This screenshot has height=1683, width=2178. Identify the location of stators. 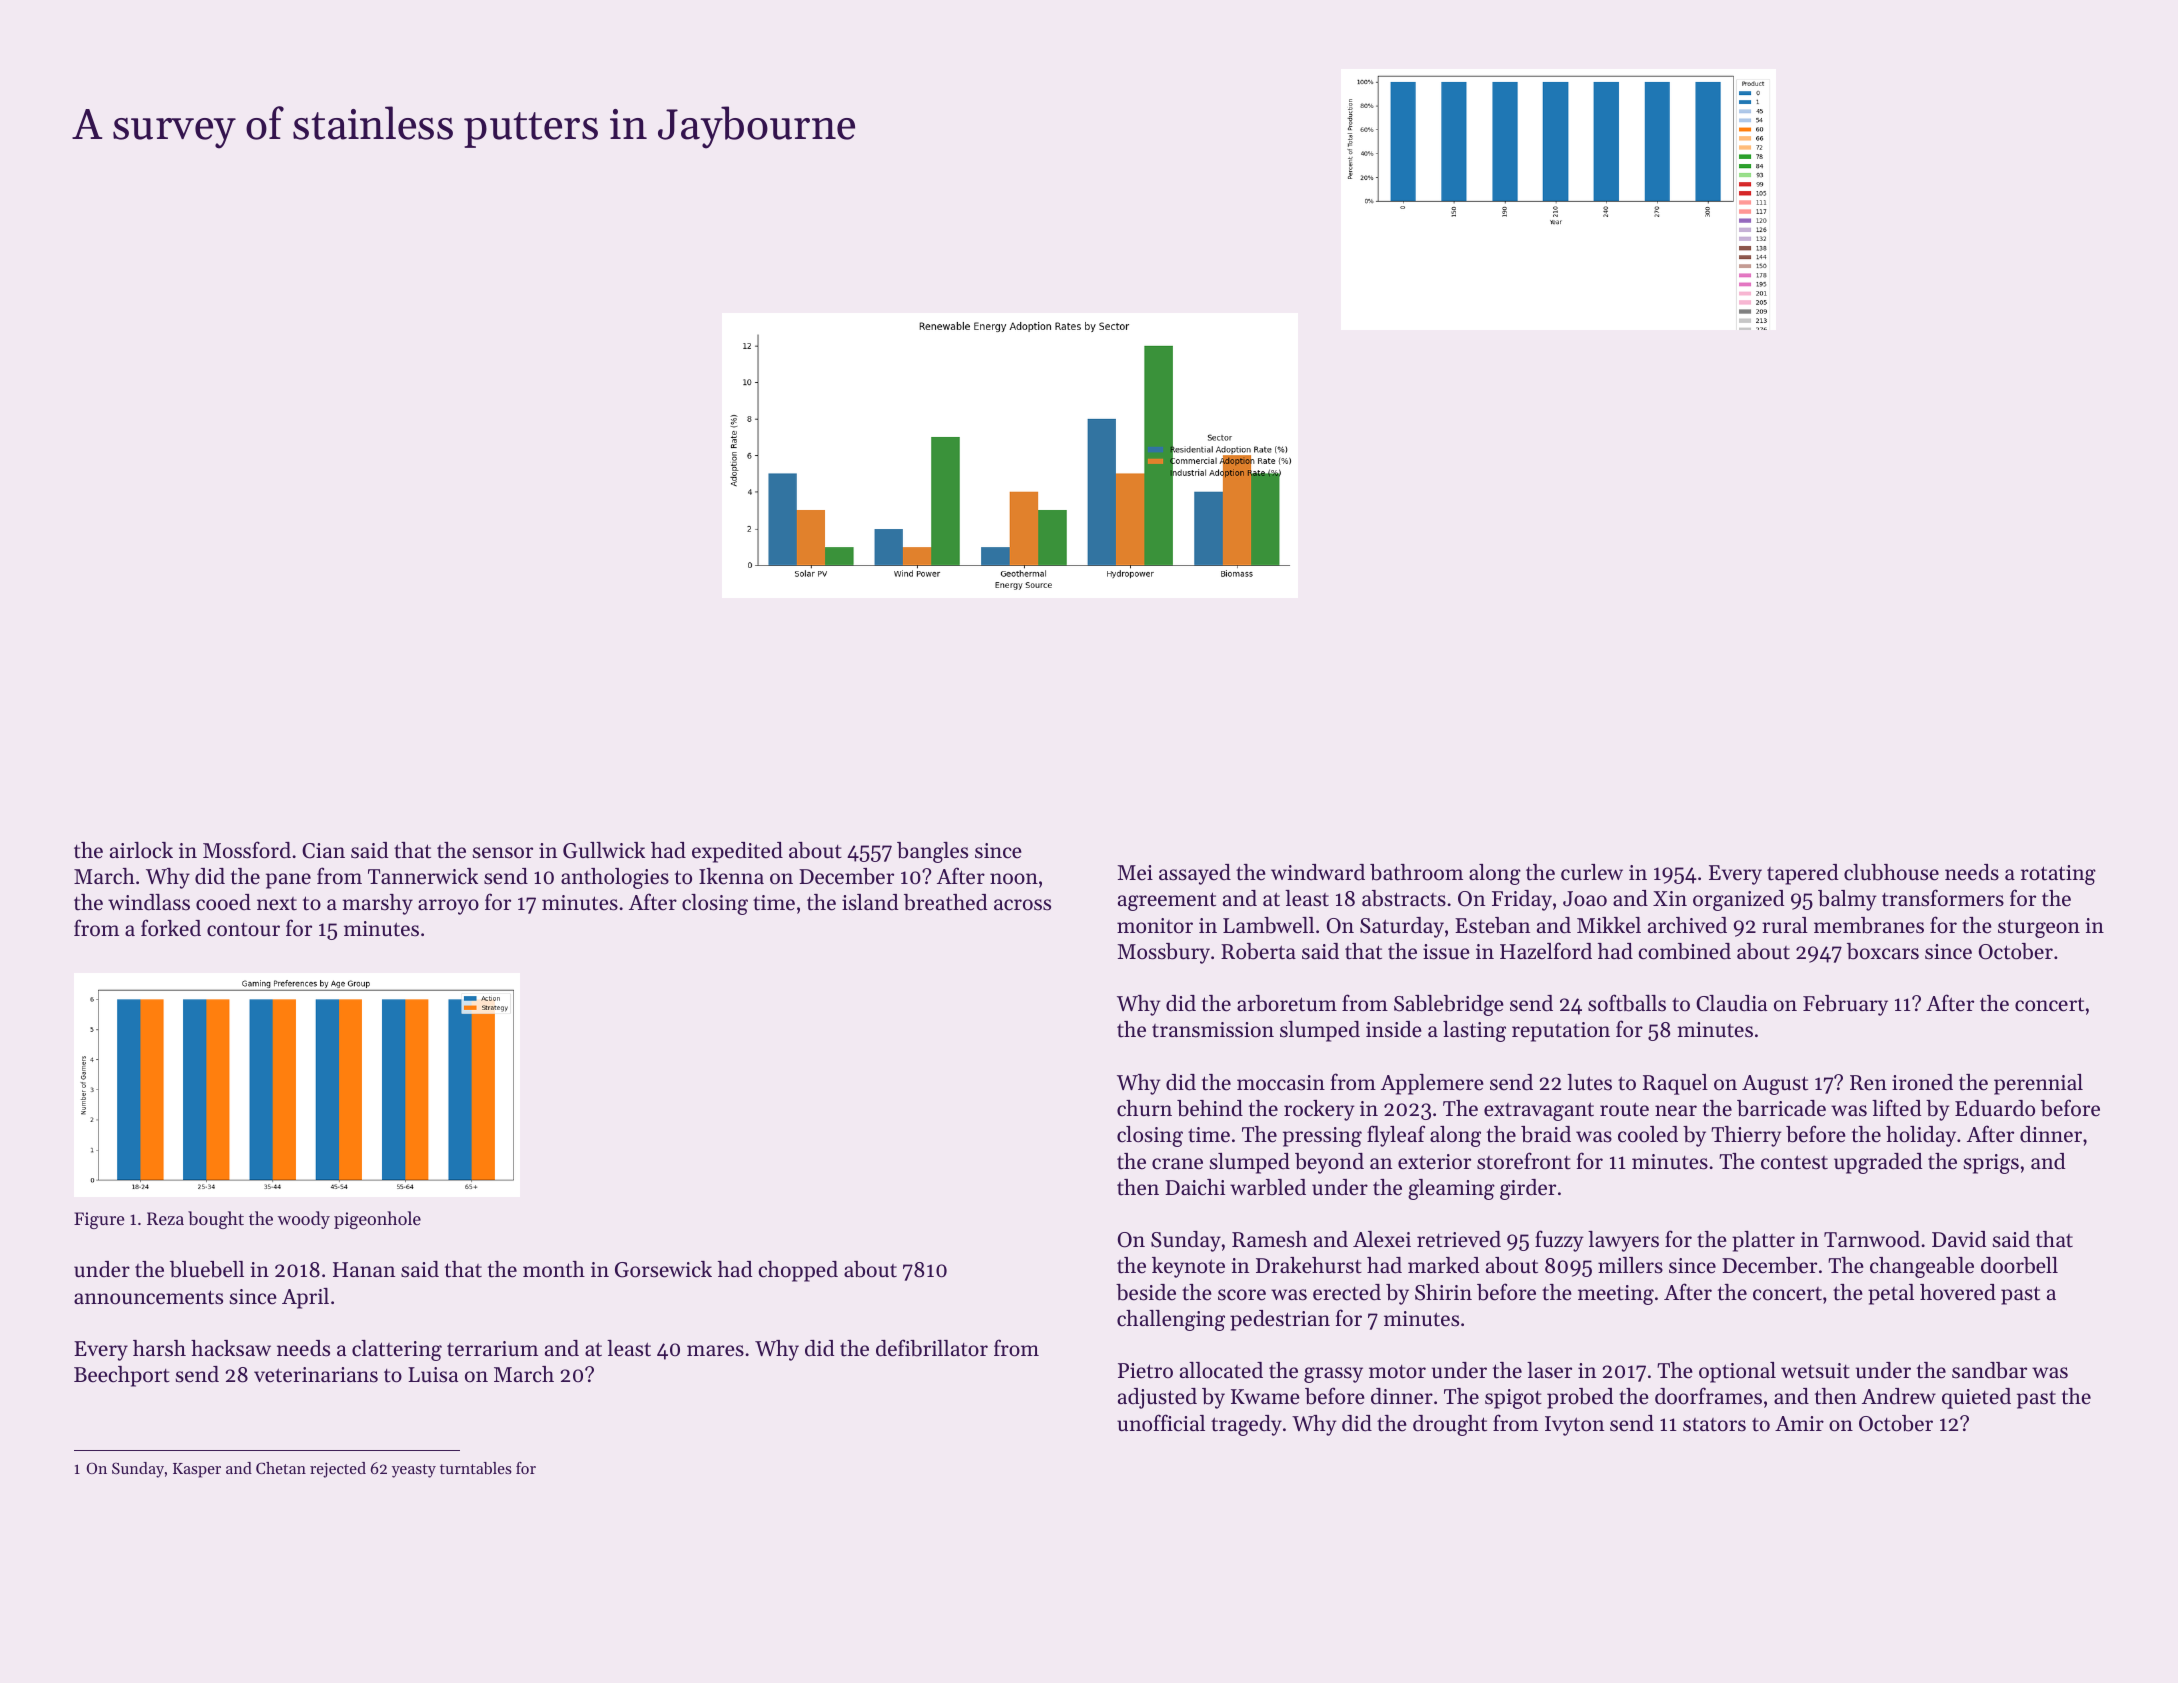
(1714, 1425).
